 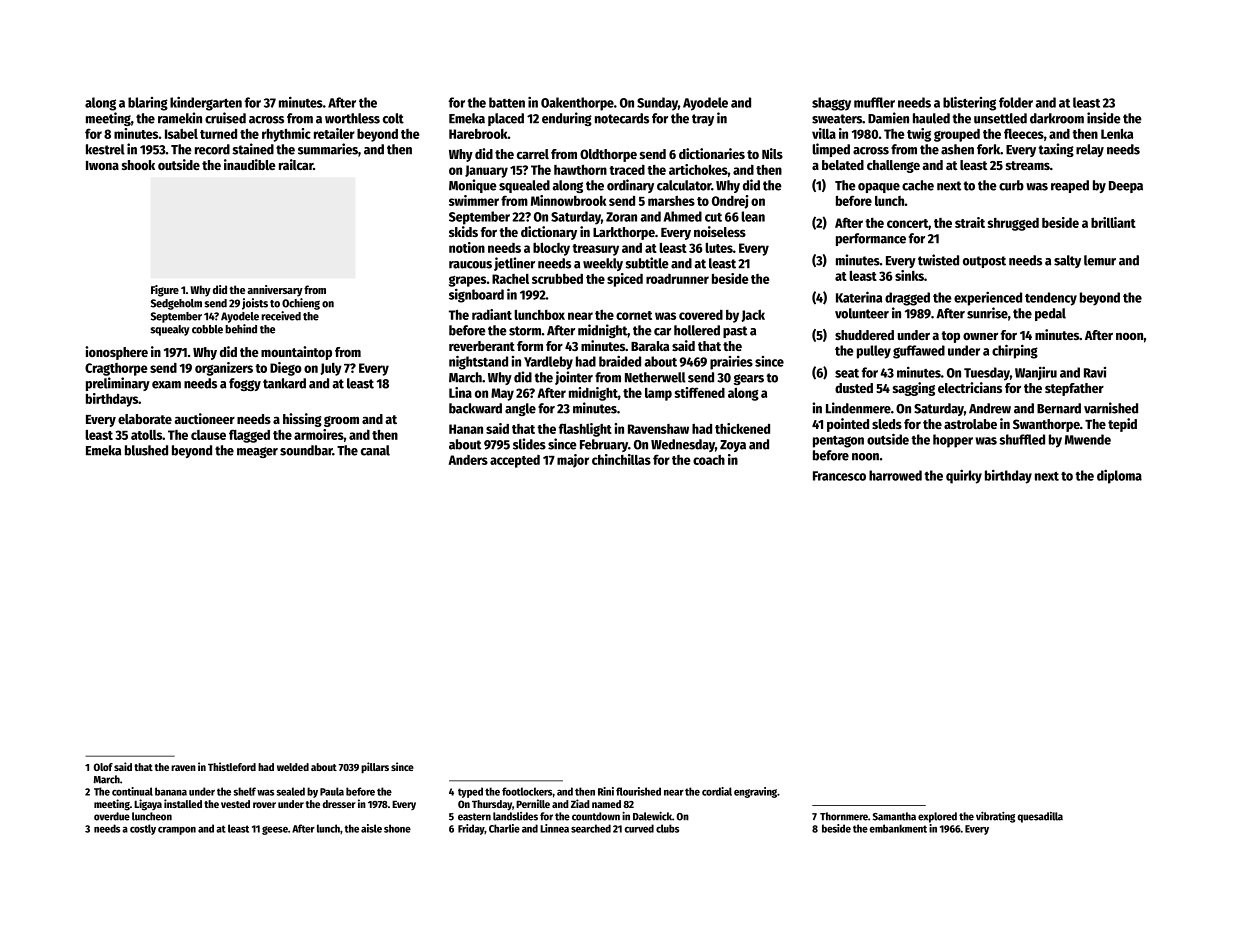 What do you see at coordinates (919, 352) in the screenshot?
I see `guffawed` at bounding box center [919, 352].
